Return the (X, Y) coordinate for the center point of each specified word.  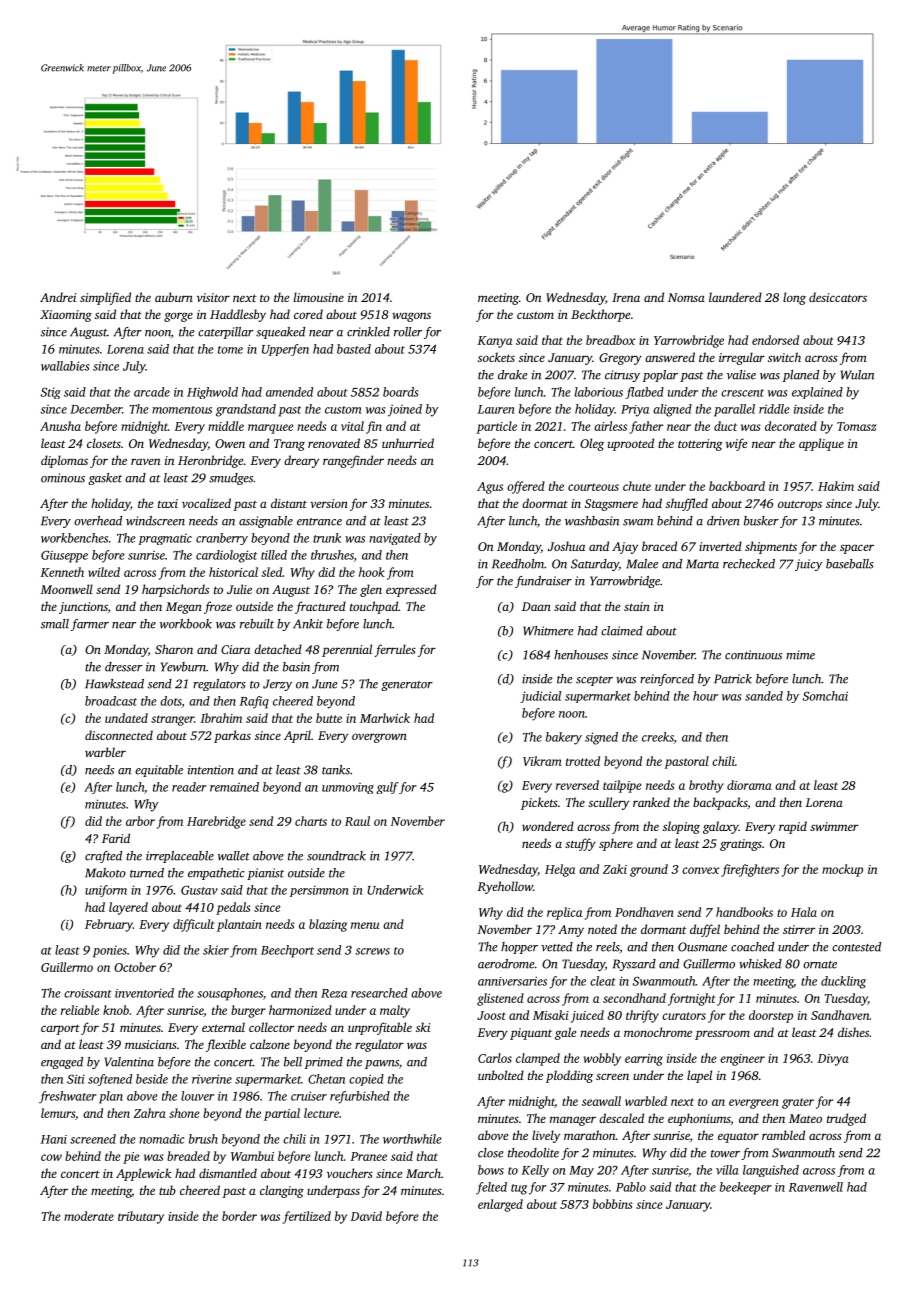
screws (372, 951)
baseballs (850, 564)
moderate (89, 1216)
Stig (51, 393)
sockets (496, 357)
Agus (490, 488)
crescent (742, 393)
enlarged (500, 1205)
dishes (853, 1032)
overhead (98, 521)
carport (60, 1029)
